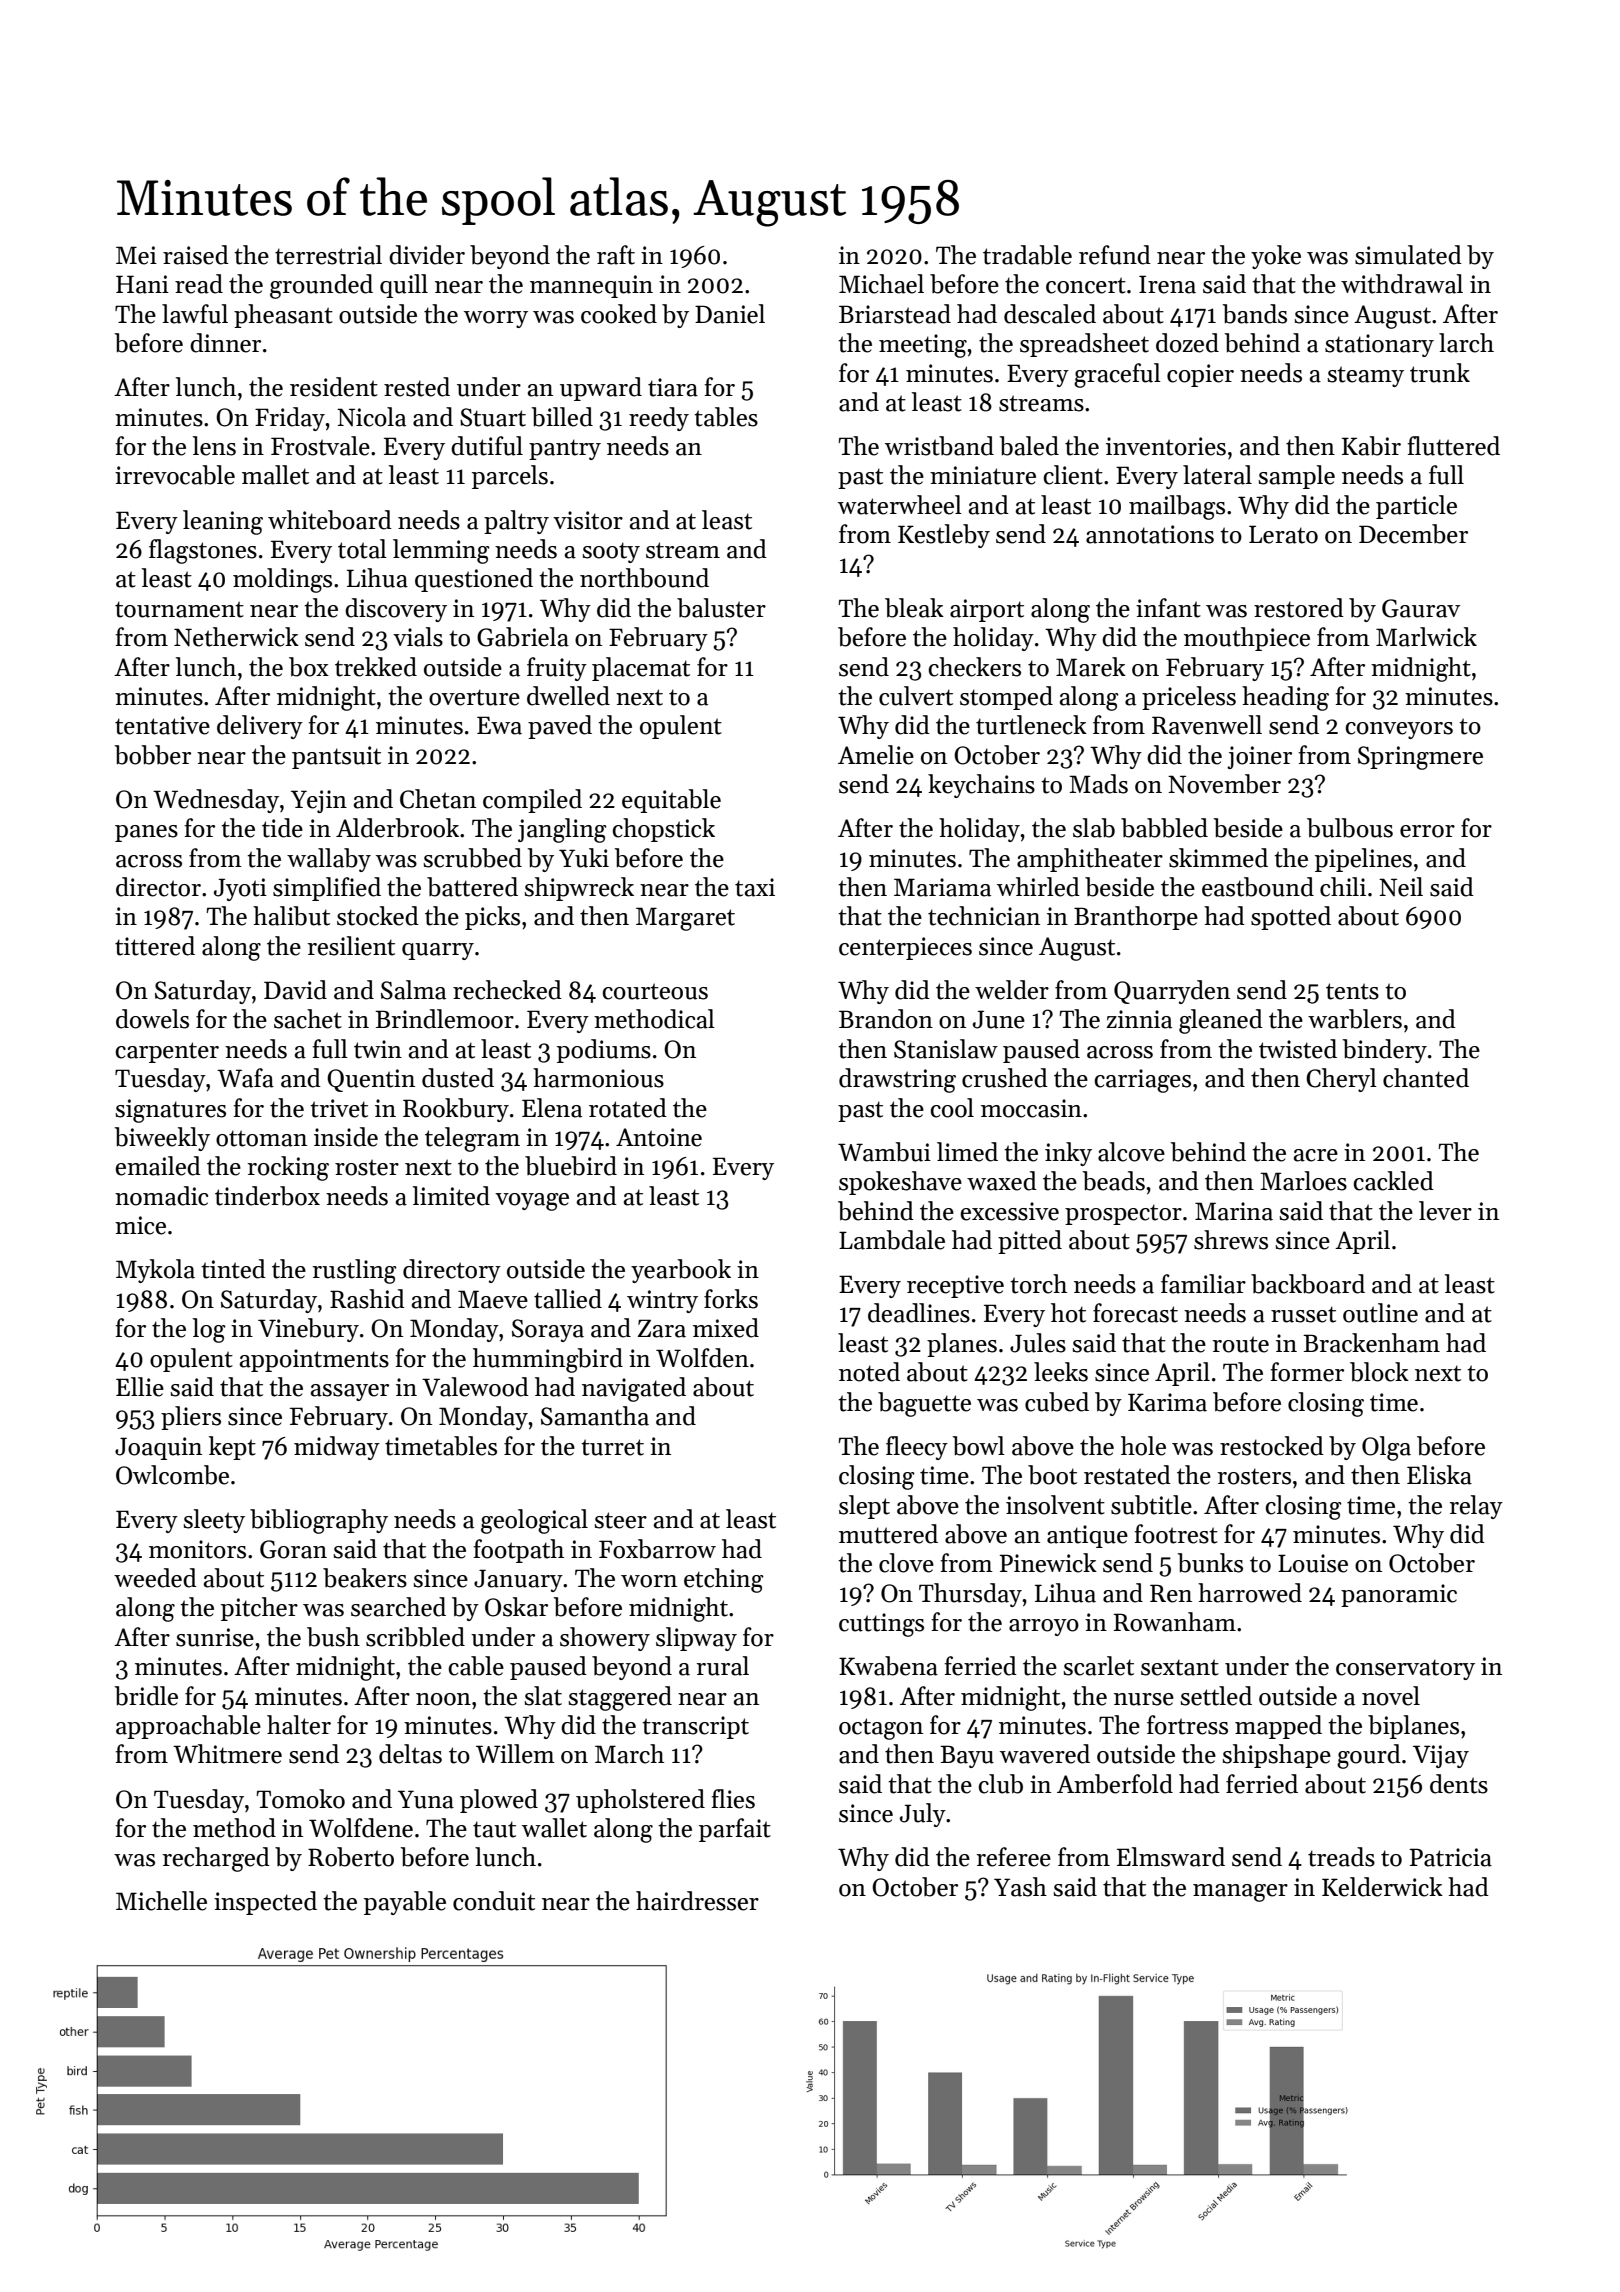  What do you see at coordinates (905, 948) in the image?
I see `centerpieces` at bounding box center [905, 948].
